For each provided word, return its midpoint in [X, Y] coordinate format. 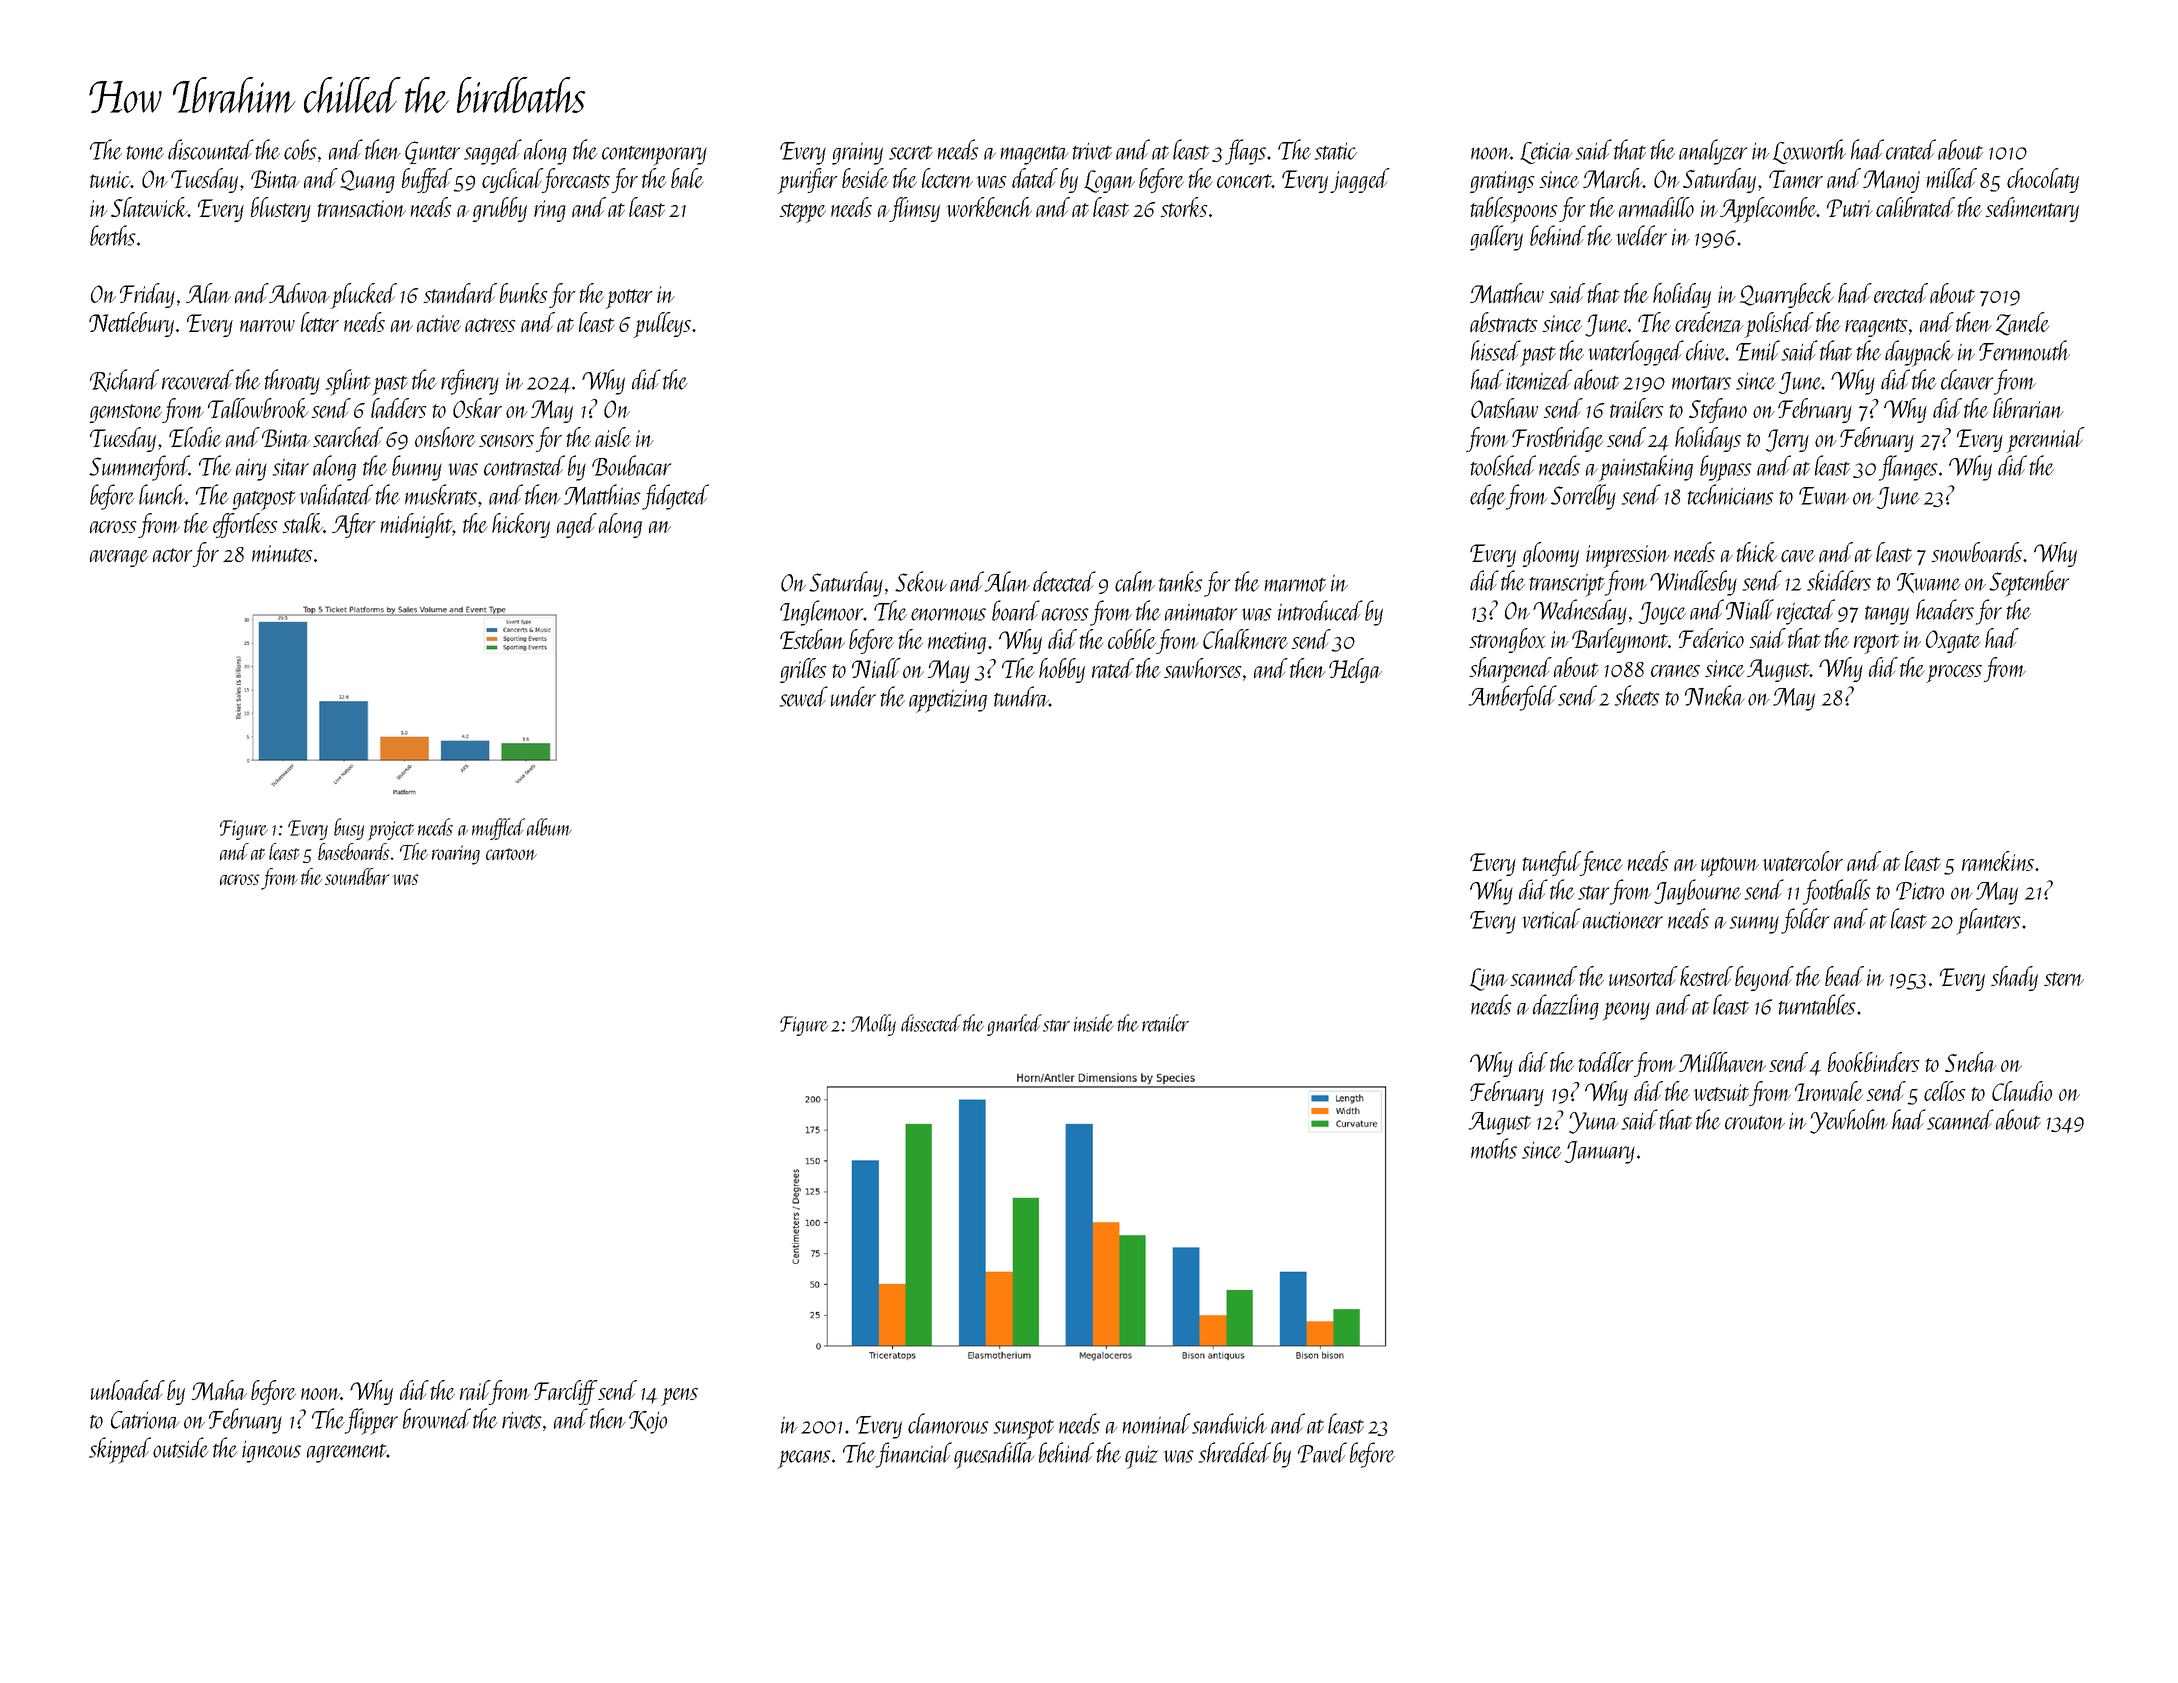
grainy [857, 154]
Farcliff [566, 1392]
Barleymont [1620, 640]
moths [1494, 1148]
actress [490, 325]
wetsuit [1721, 1092]
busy [349, 829]
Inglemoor [822, 613]
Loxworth [1809, 151]
